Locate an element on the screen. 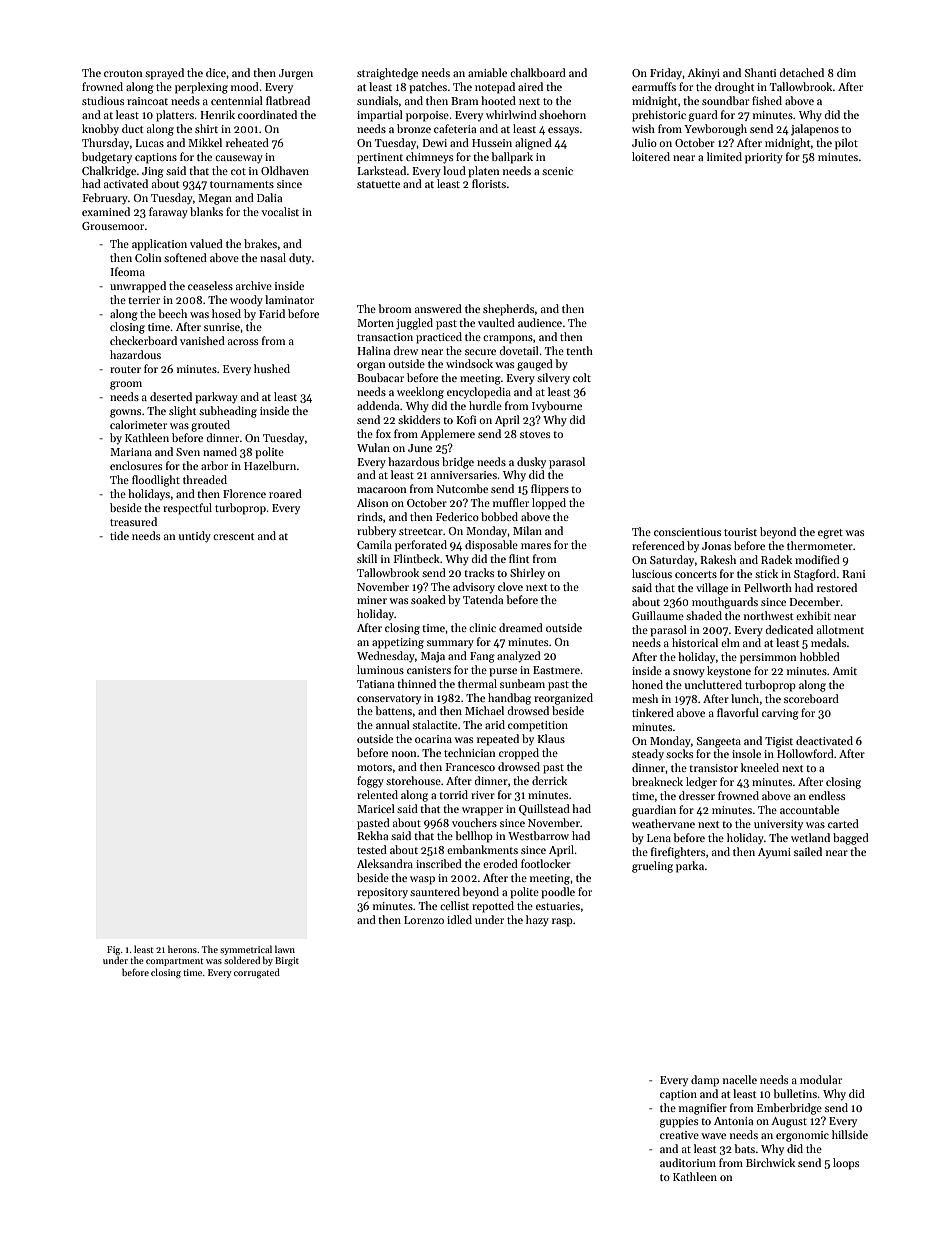  Tatiana is located at coordinates (375, 684).
